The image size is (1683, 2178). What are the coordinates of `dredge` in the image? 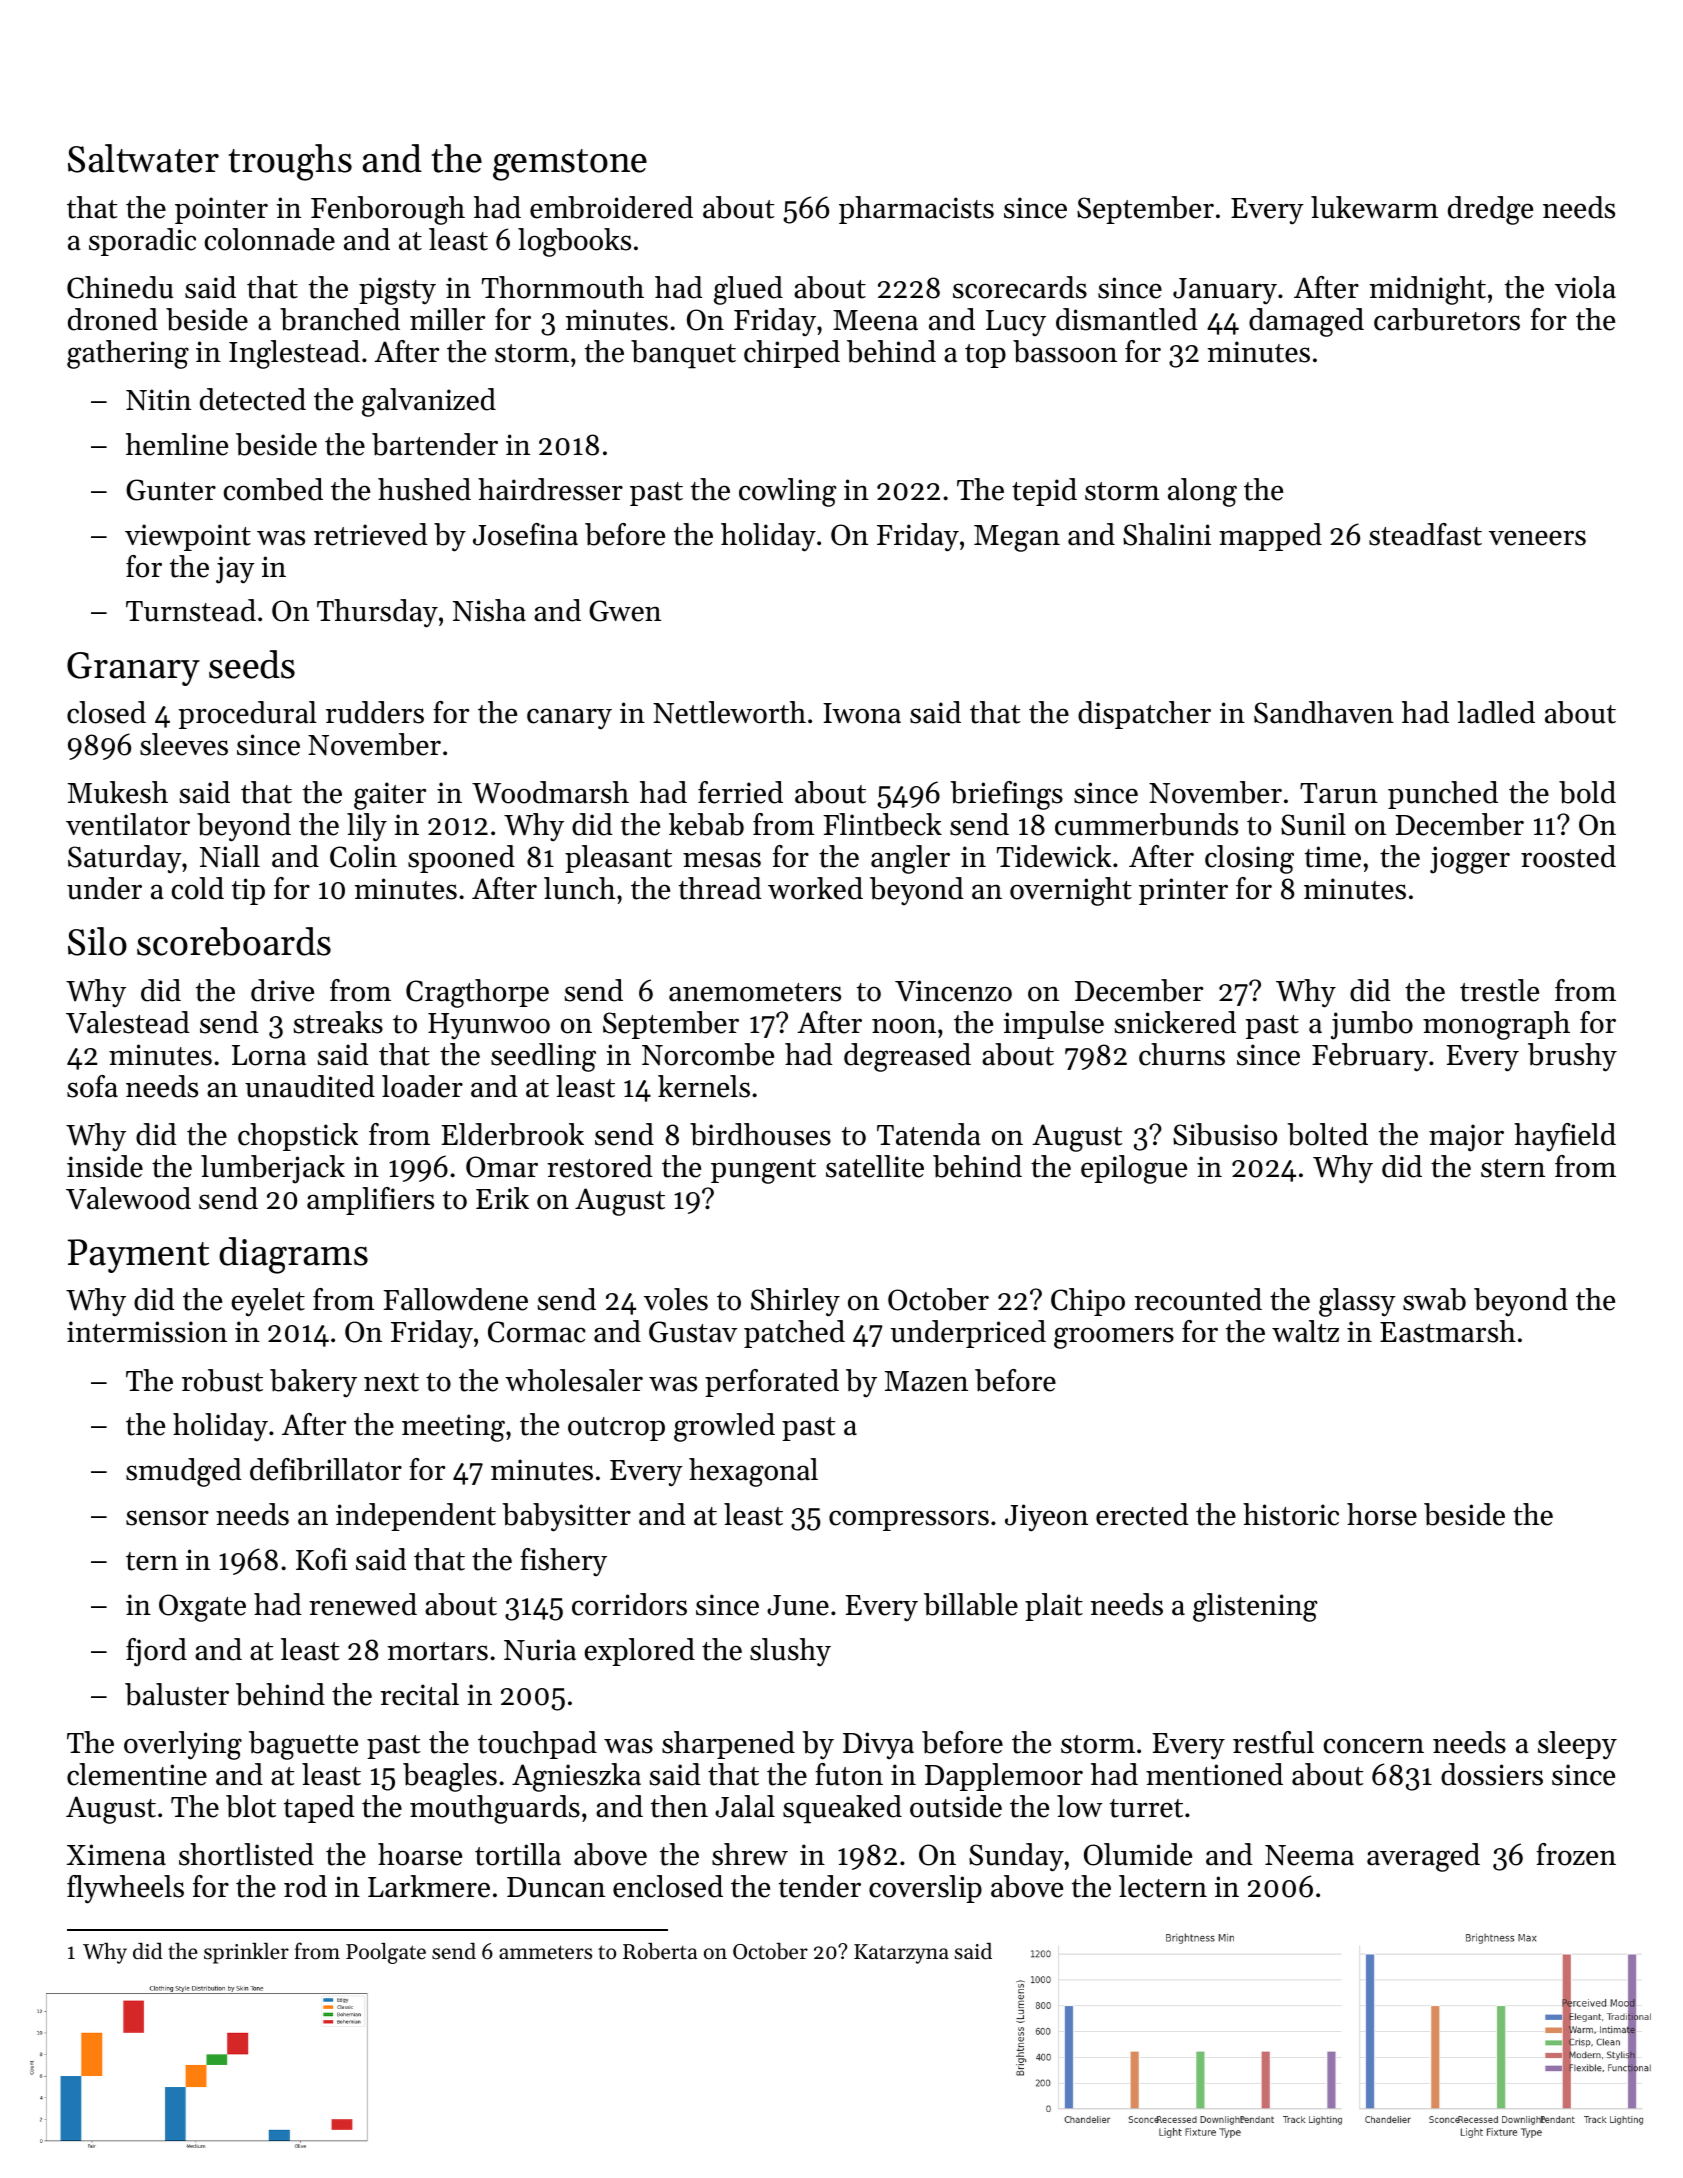 It's located at (1490, 210).
